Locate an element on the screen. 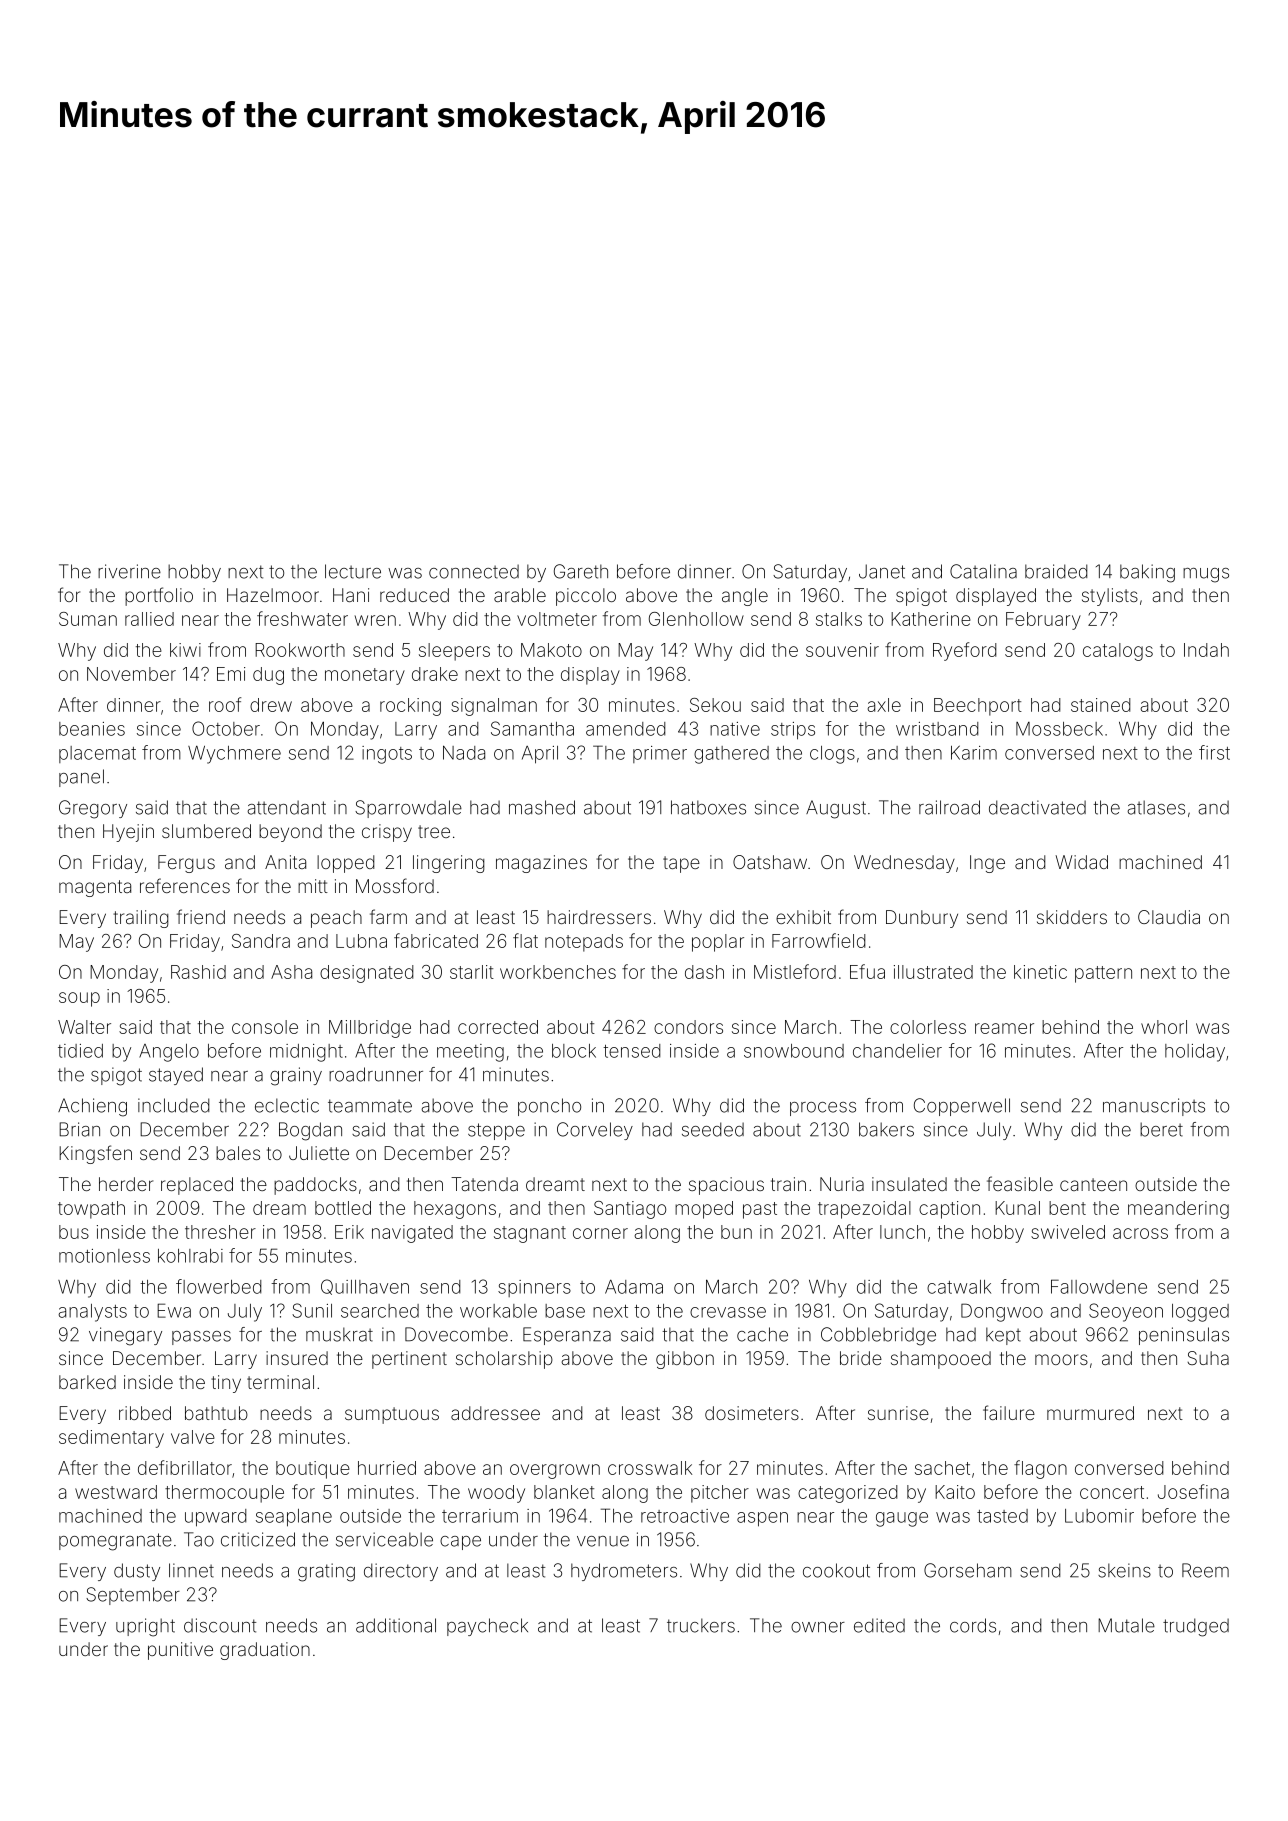 Image resolution: width=1288 pixels, height=1821 pixels. console is located at coordinates (265, 1027).
